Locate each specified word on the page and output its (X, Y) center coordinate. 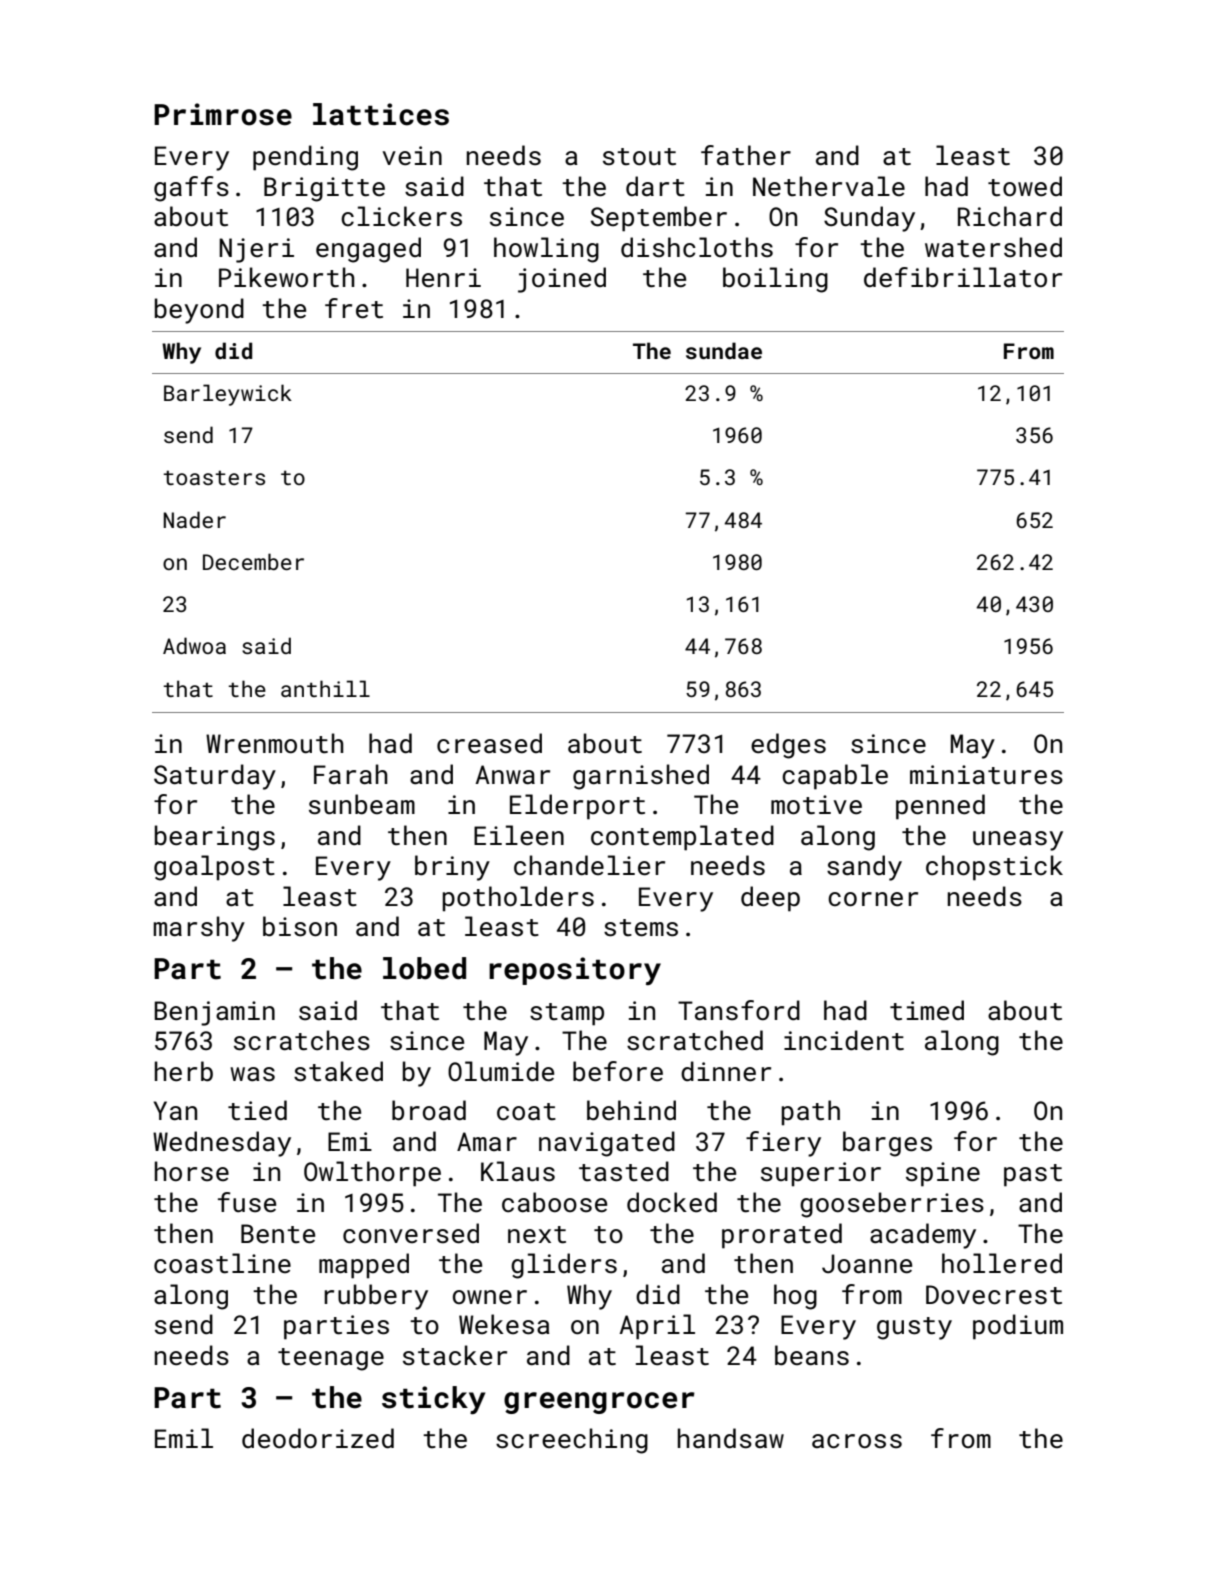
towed (1025, 186)
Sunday (869, 219)
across (857, 1441)
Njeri (256, 250)
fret (354, 308)
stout (639, 157)
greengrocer (599, 1403)
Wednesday (222, 1144)
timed (927, 1010)
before (618, 1071)
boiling (775, 280)
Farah (351, 774)
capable (835, 777)
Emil (184, 1438)
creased (489, 743)
